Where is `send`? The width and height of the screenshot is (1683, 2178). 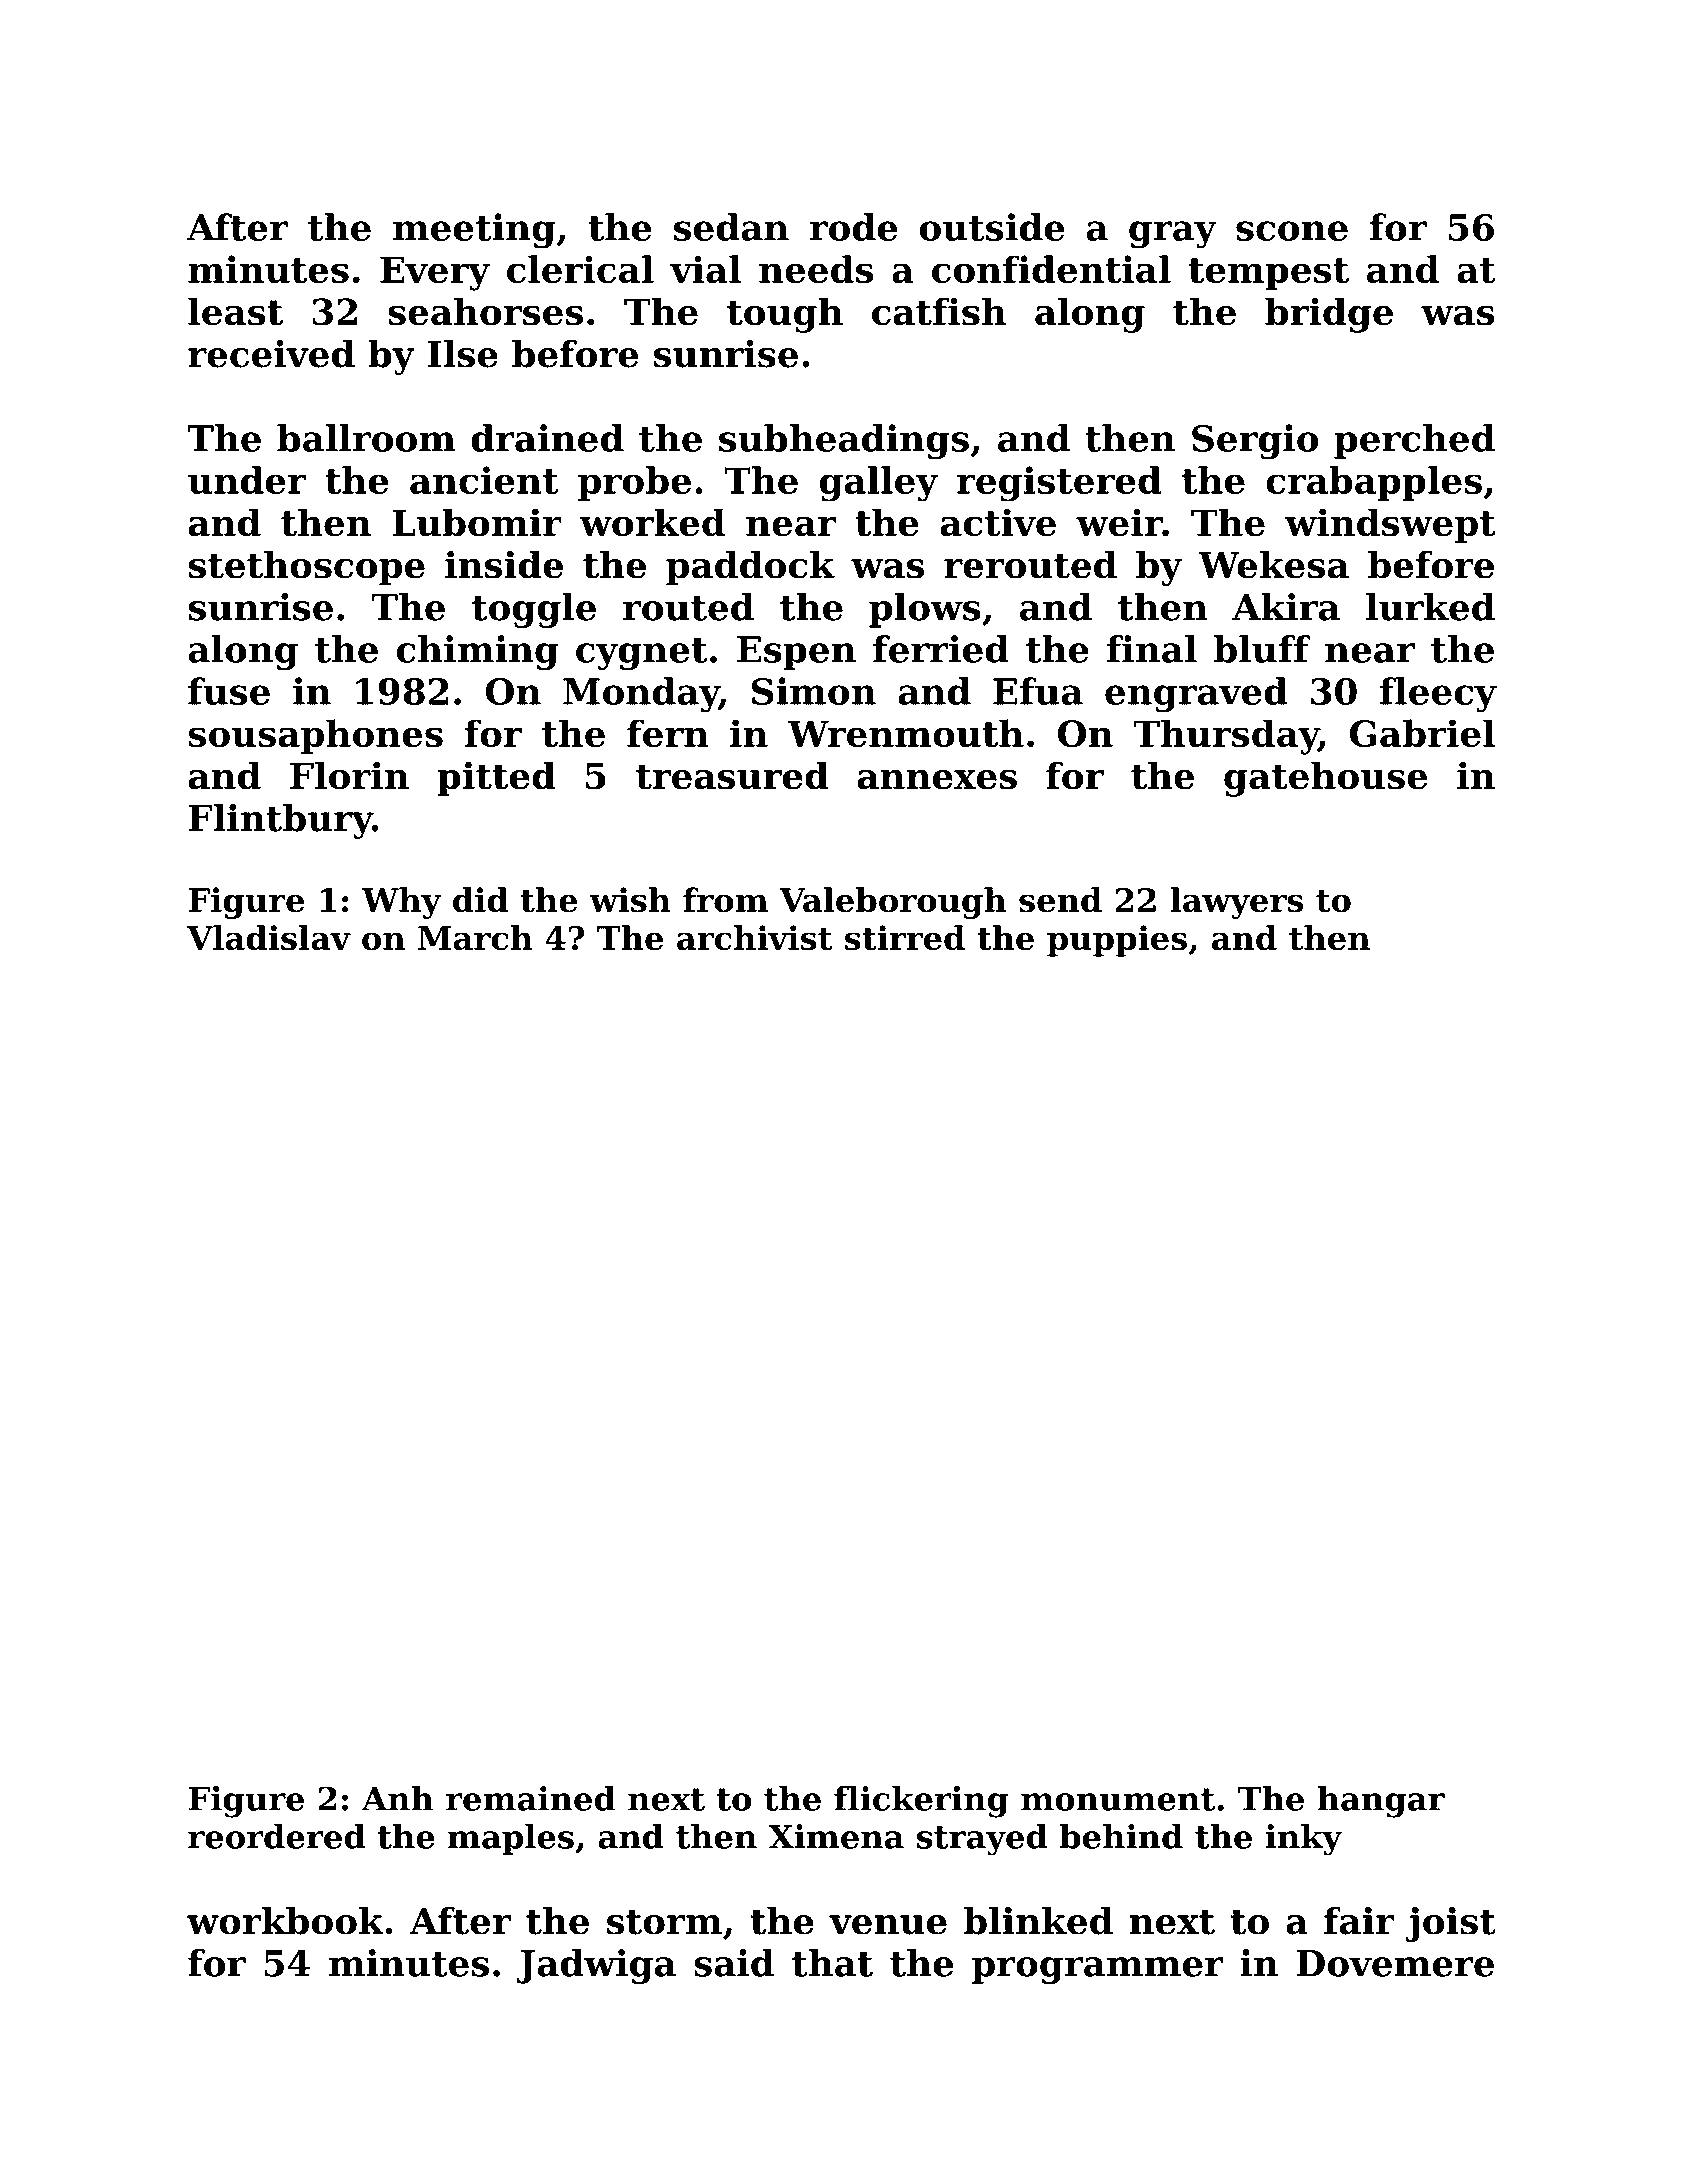 send is located at coordinates (1060, 900).
